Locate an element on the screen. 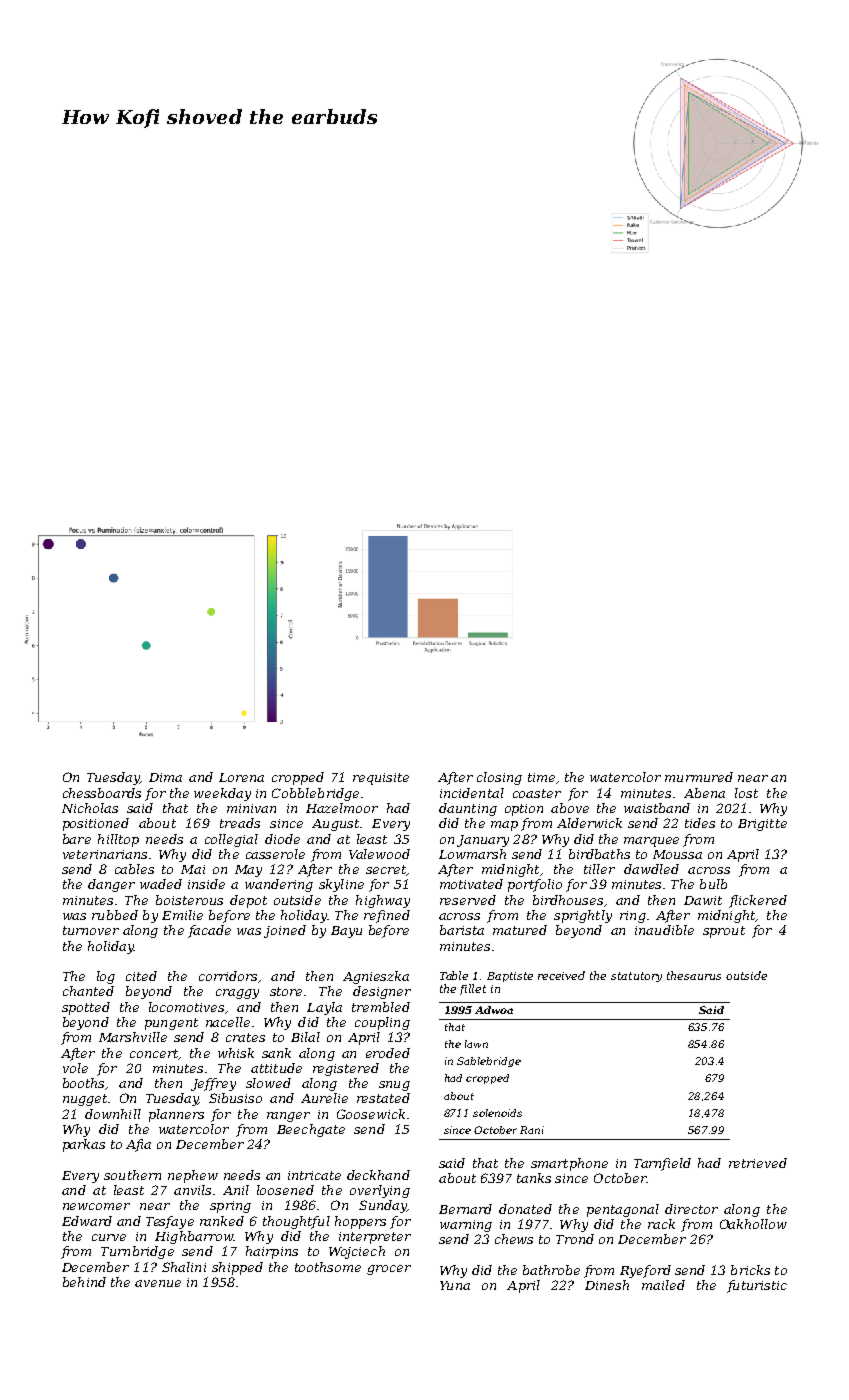  shipped is located at coordinates (237, 1268).
